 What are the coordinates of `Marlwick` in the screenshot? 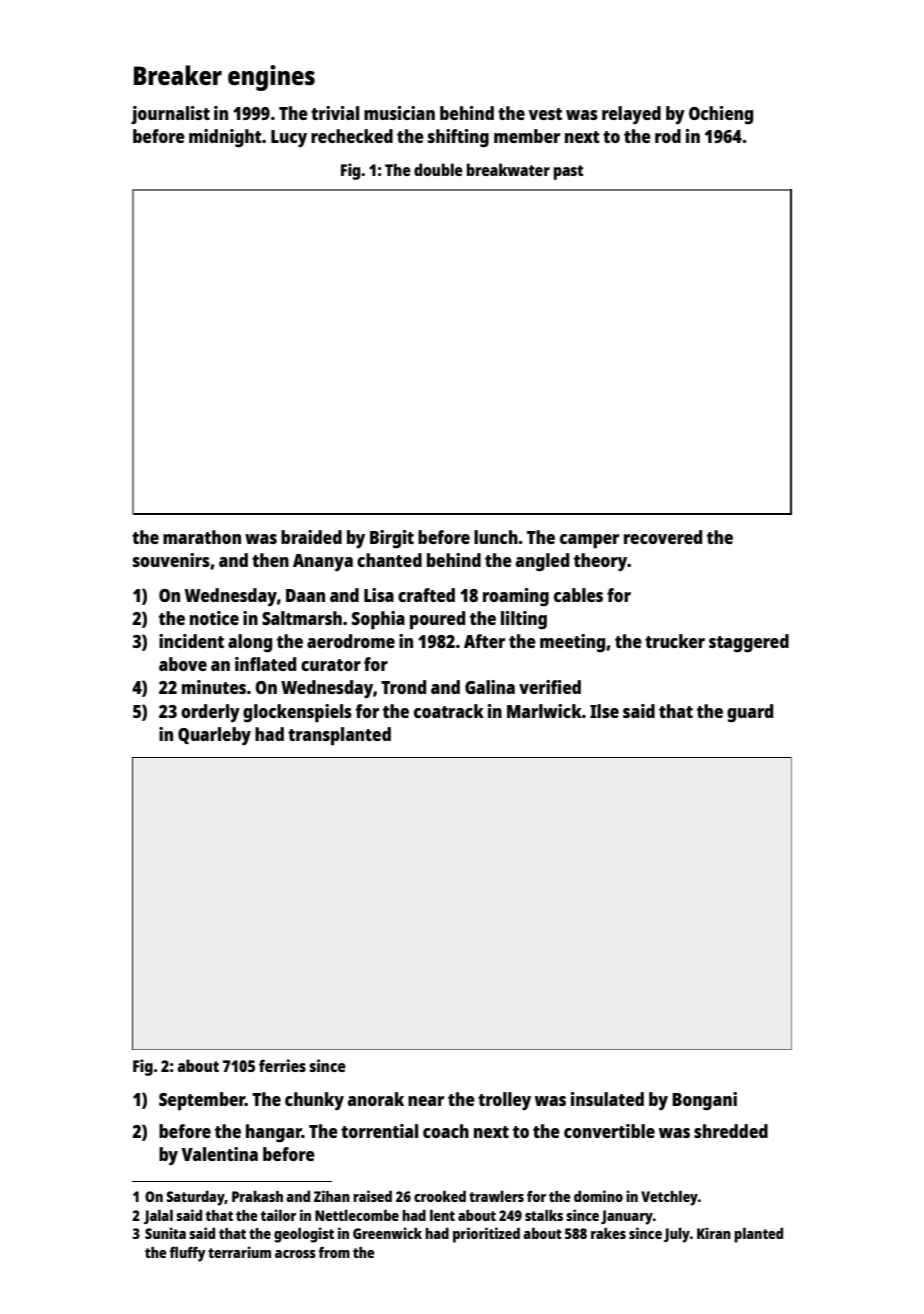 It's located at (544, 711).
